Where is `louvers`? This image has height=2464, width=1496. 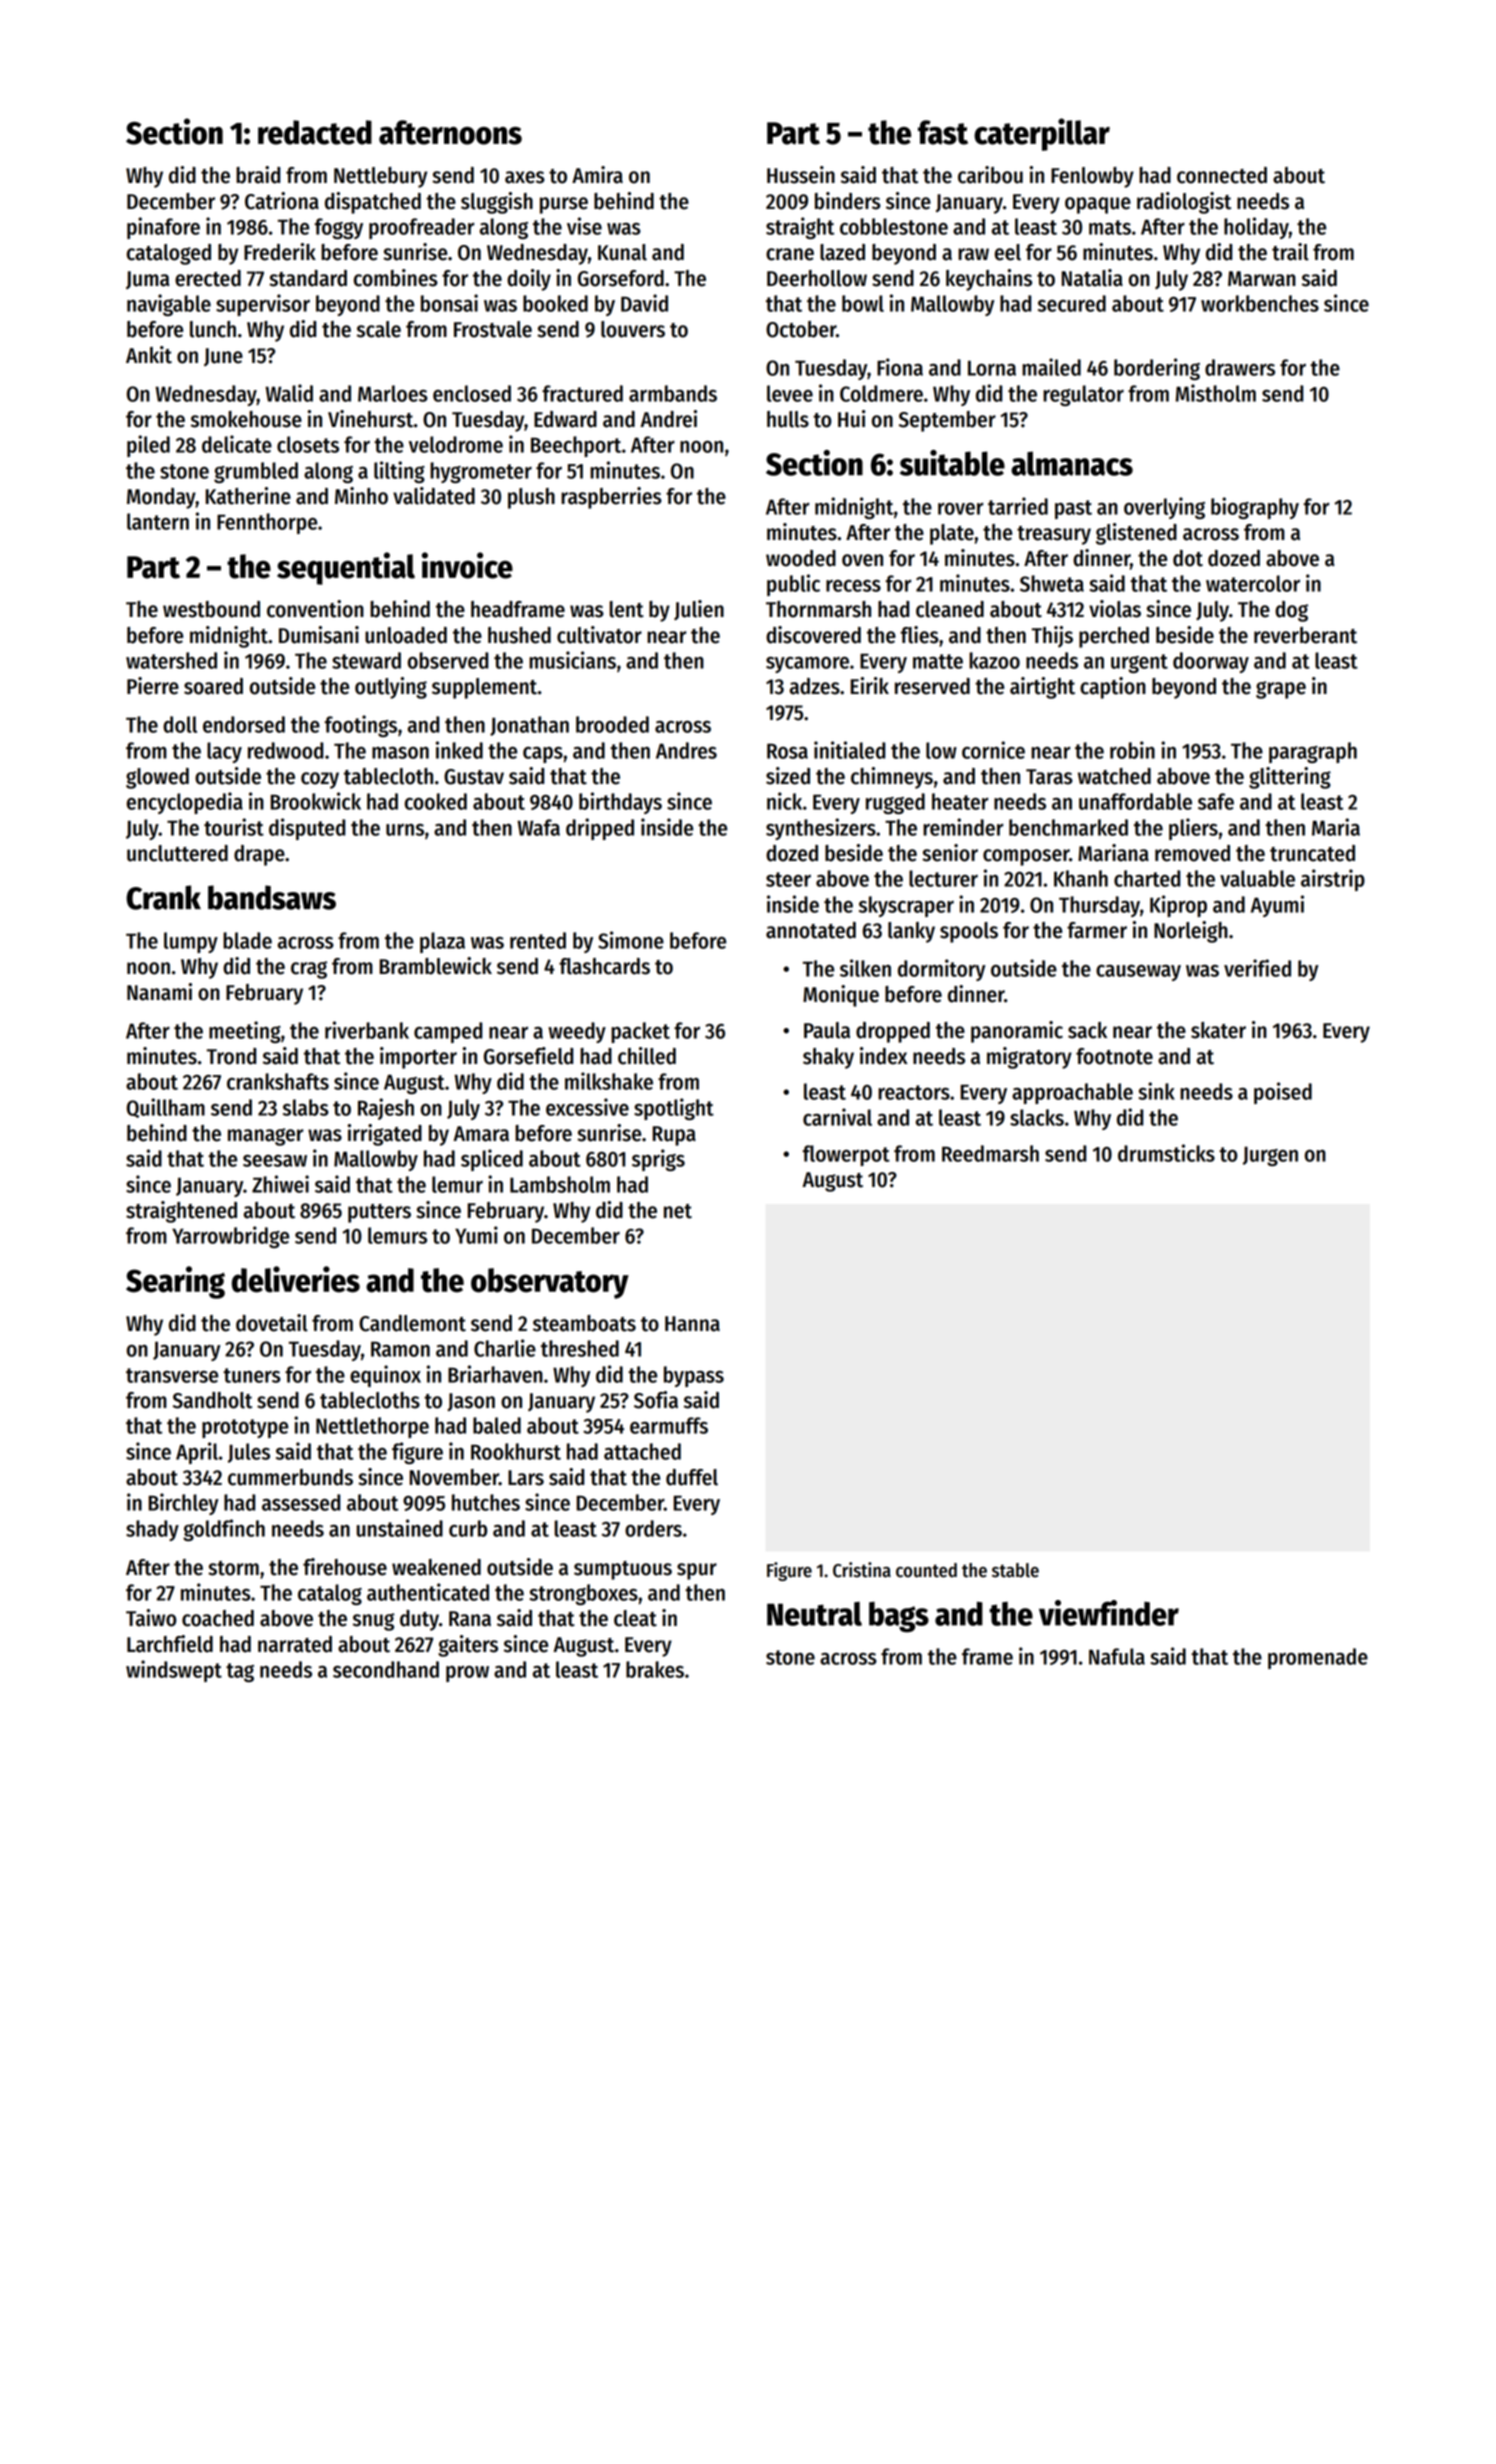
louvers is located at coordinates (633, 329).
